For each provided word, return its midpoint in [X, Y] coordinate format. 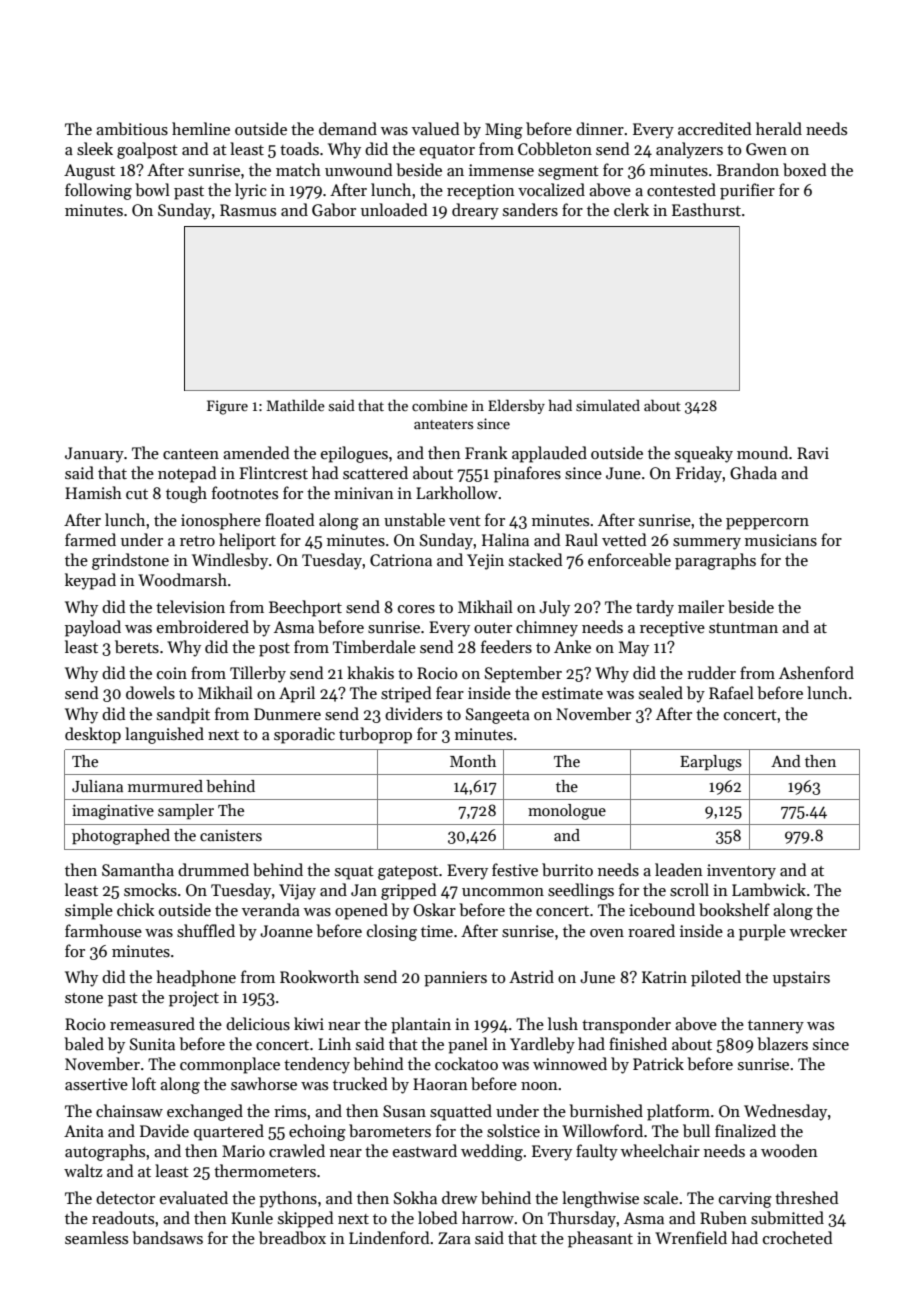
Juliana [97, 786]
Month [473, 761]
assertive [96, 1084]
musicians [781, 540]
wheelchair [660, 1150]
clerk [631, 209]
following [98, 191]
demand [348, 128]
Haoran [440, 1084]
